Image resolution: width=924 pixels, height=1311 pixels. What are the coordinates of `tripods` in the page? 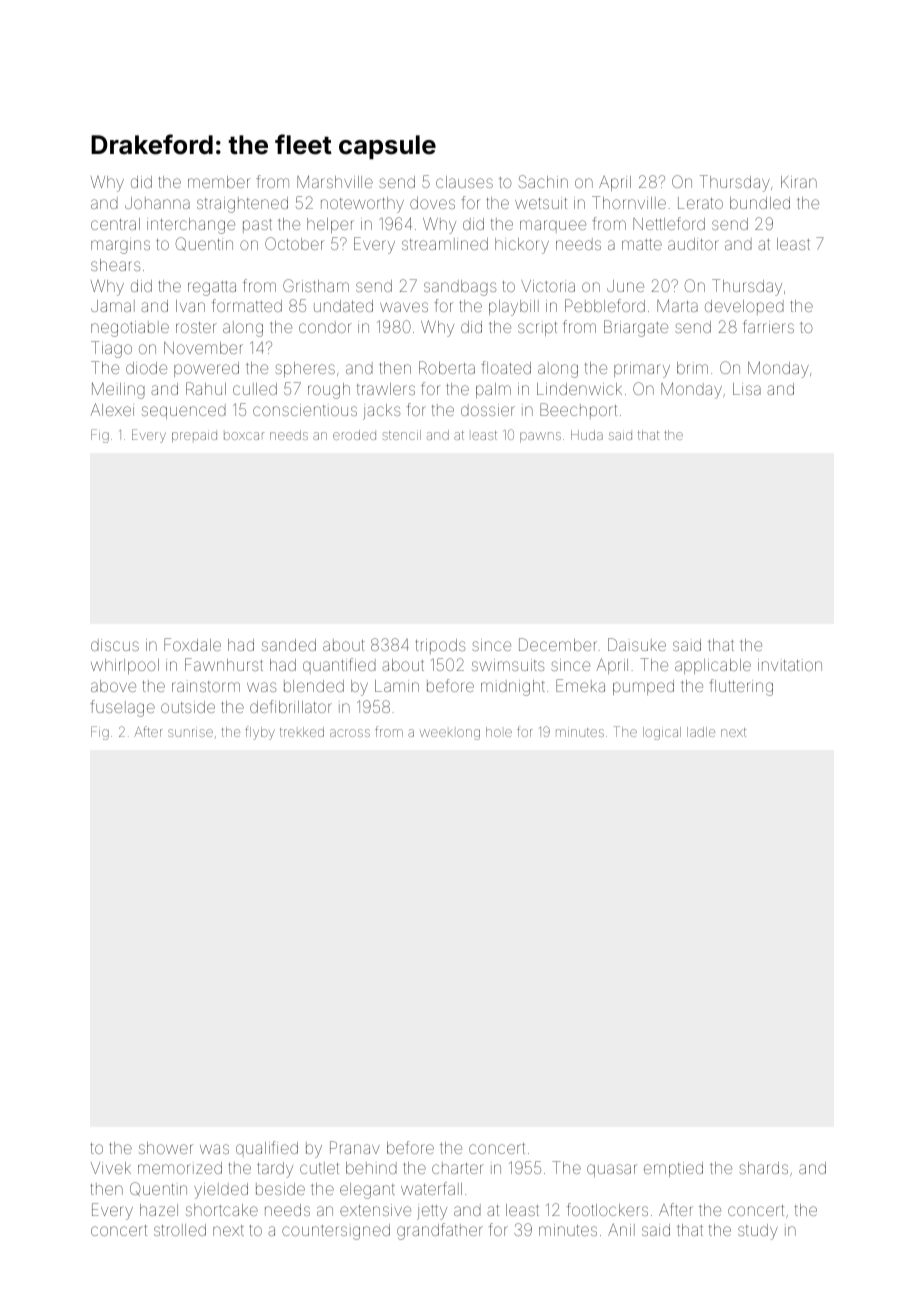 It's located at (440, 646).
